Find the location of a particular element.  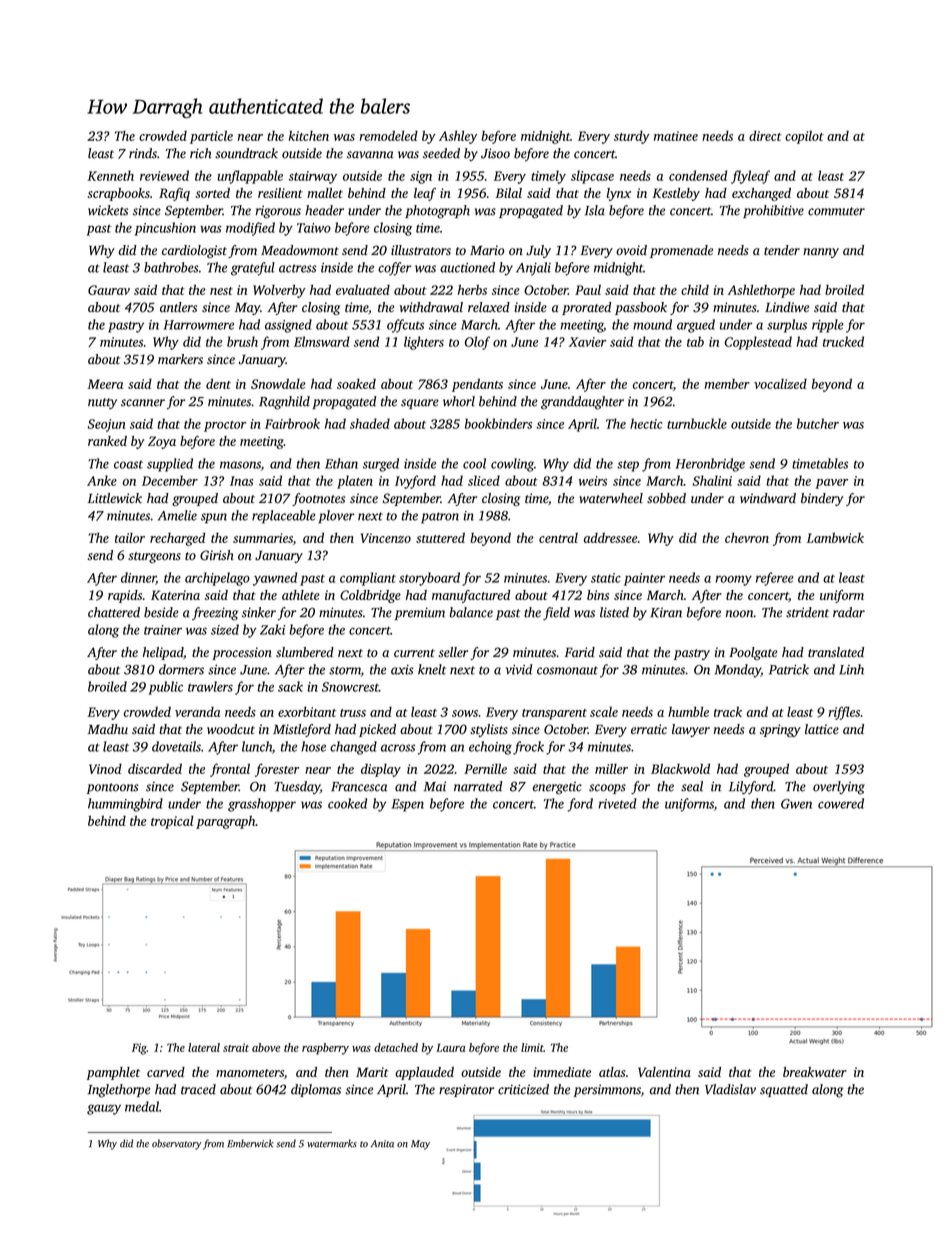

Emberwick is located at coordinates (250, 1143).
